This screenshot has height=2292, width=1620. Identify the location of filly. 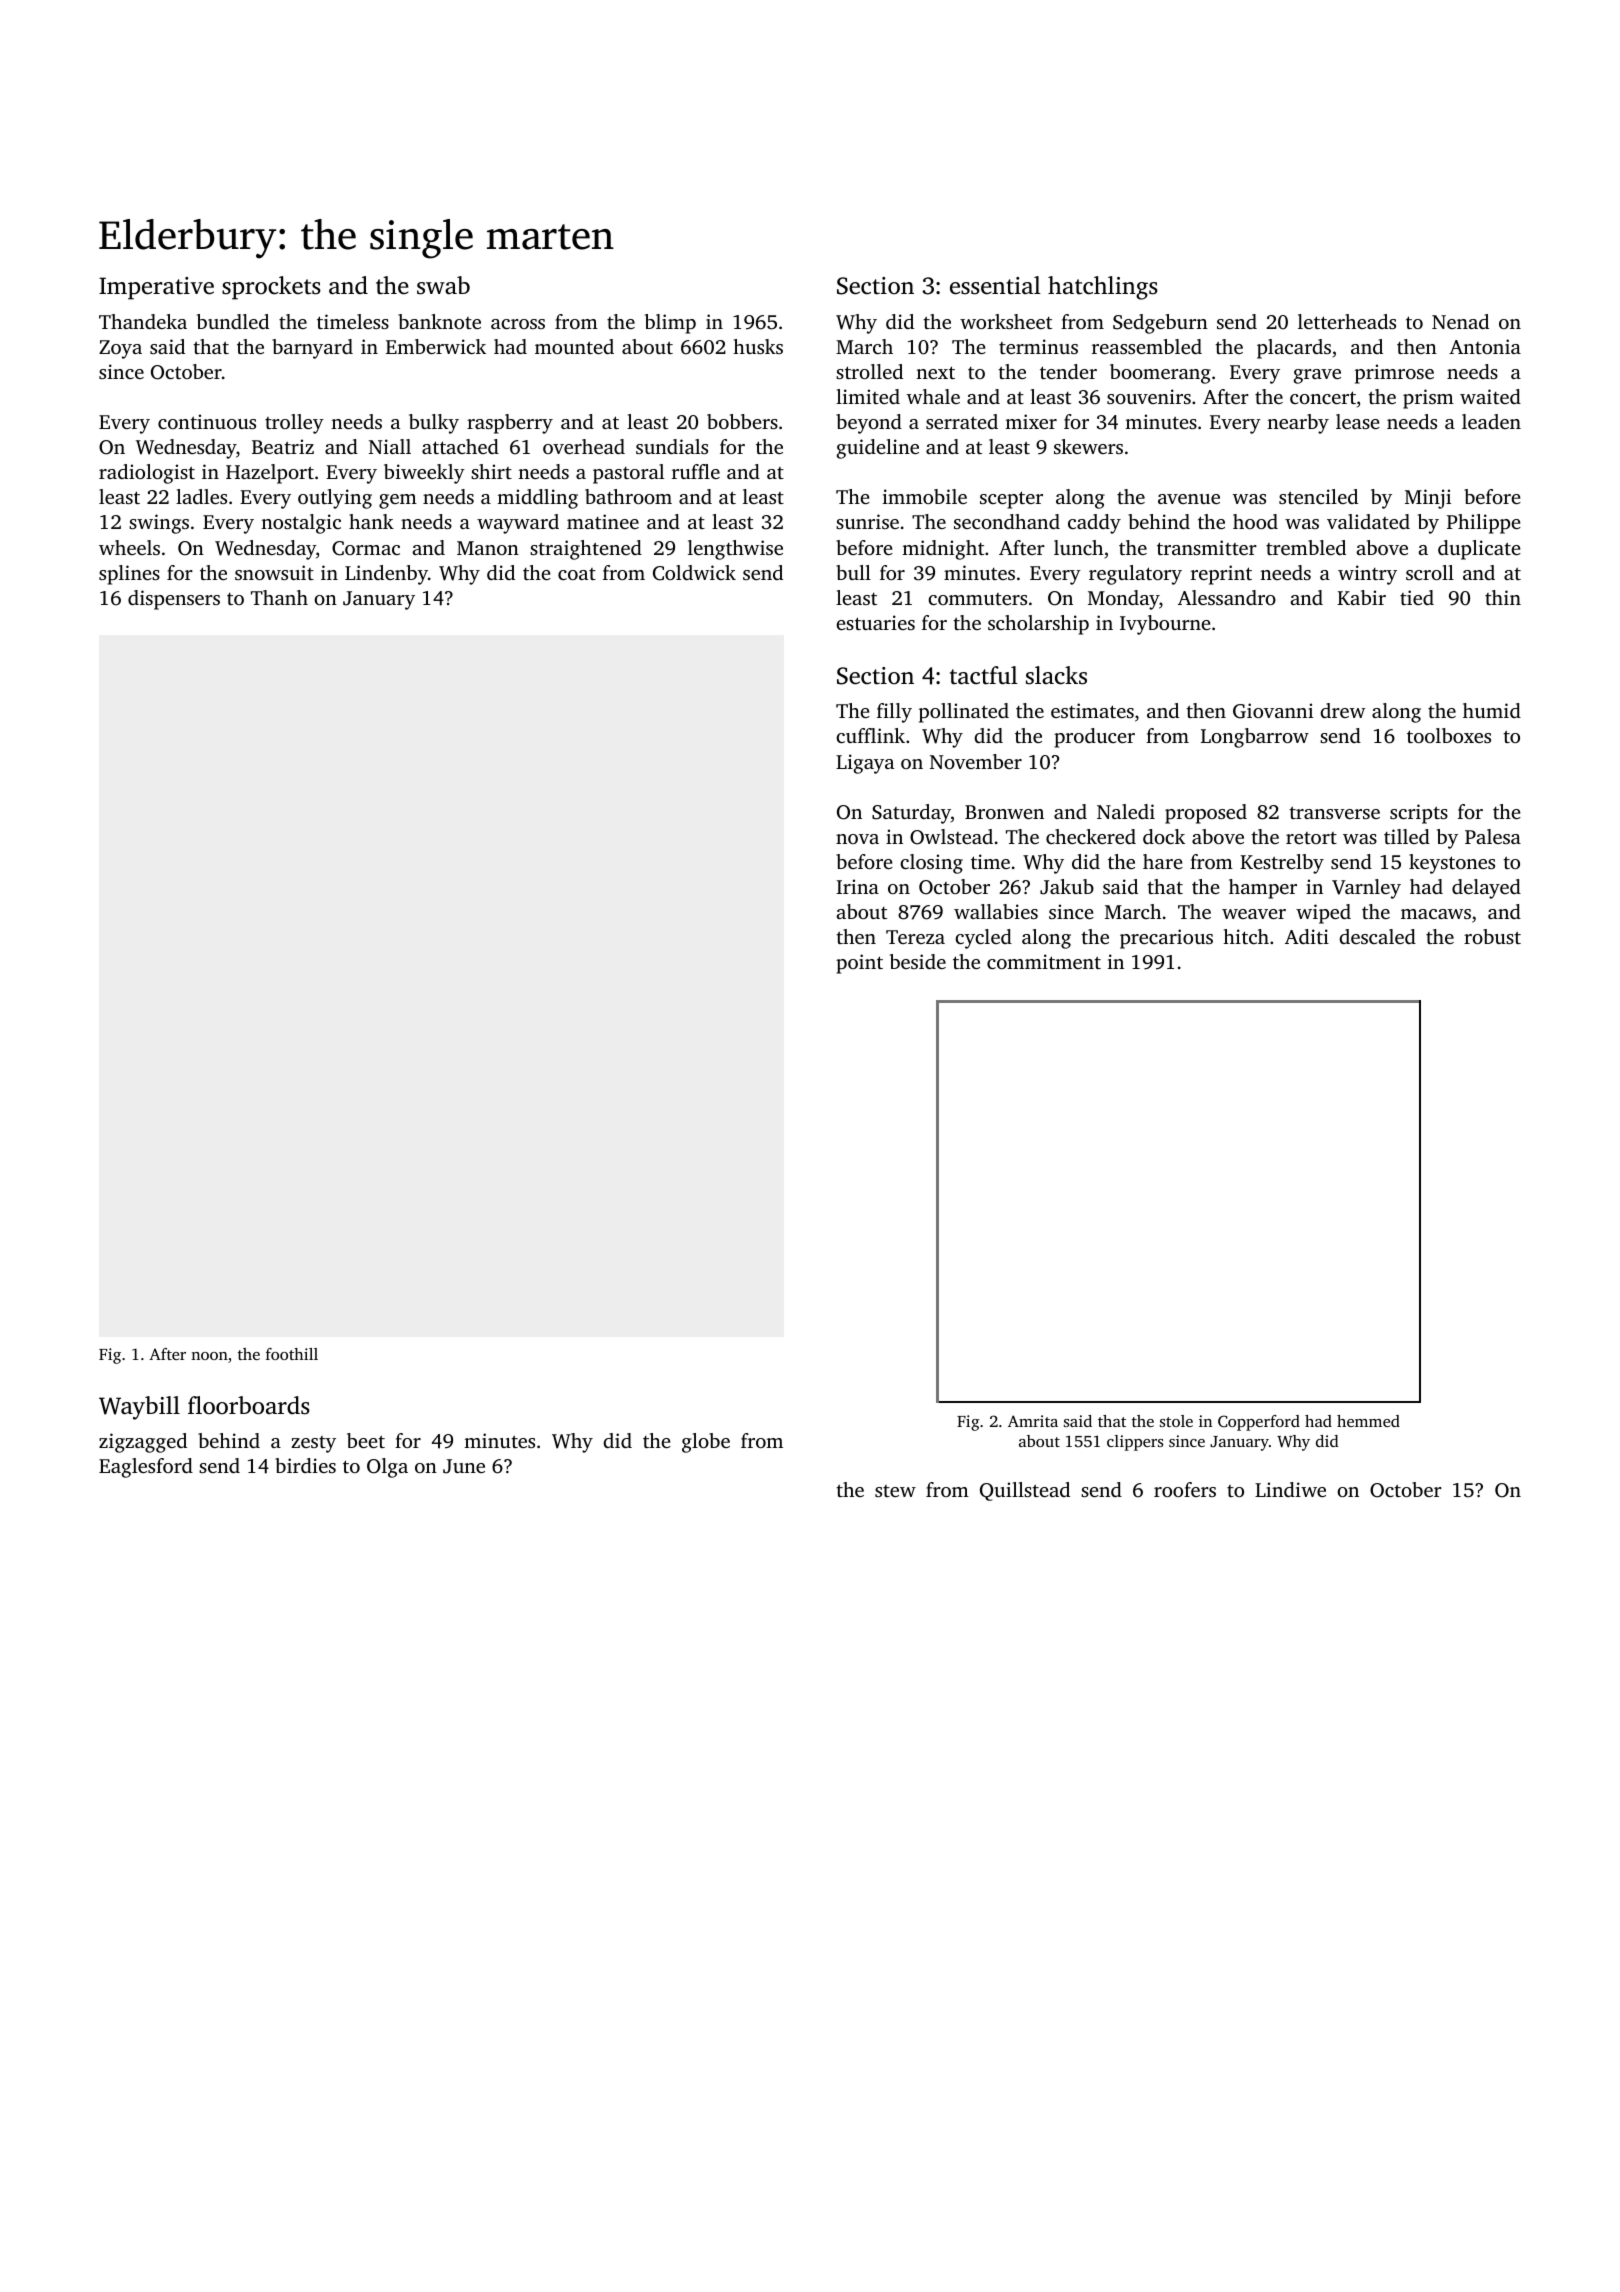
(894, 713).
